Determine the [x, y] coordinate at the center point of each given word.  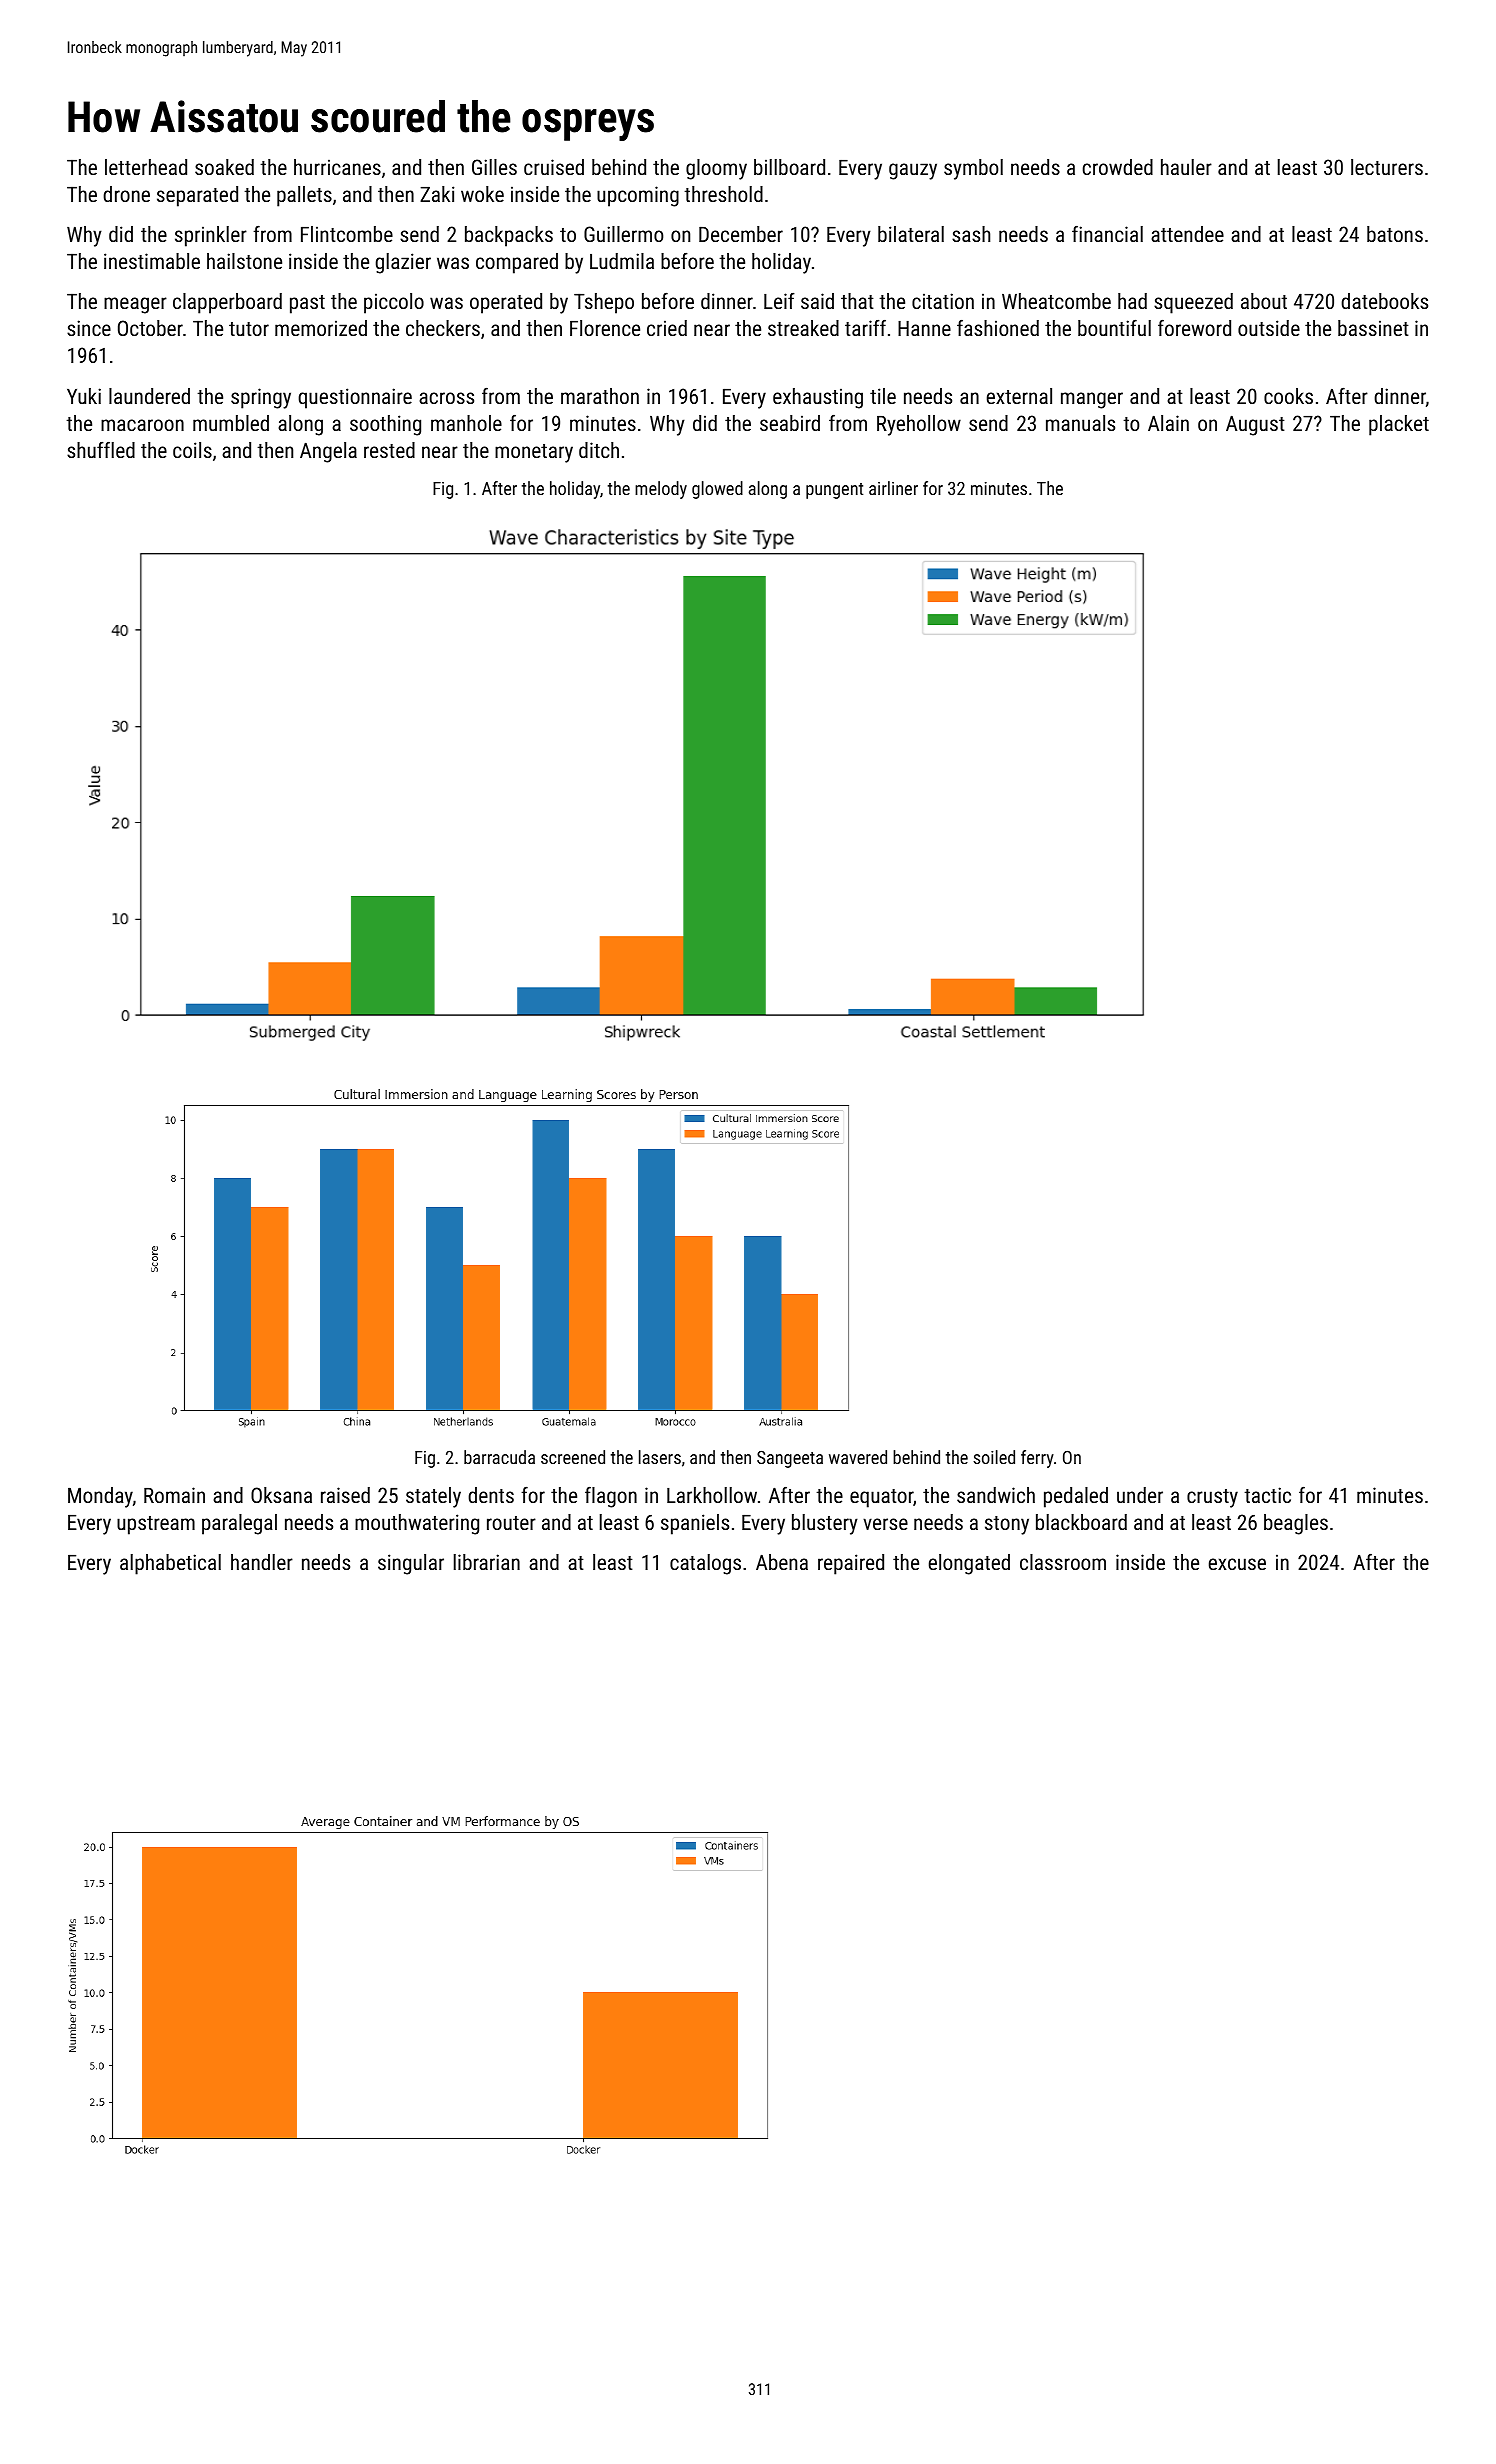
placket [1399, 425]
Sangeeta [790, 1459]
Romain [174, 1495]
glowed [717, 490]
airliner [893, 488]
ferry [1037, 1459]
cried [667, 328]
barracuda [499, 1457]
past [307, 304]
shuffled [101, 450]
